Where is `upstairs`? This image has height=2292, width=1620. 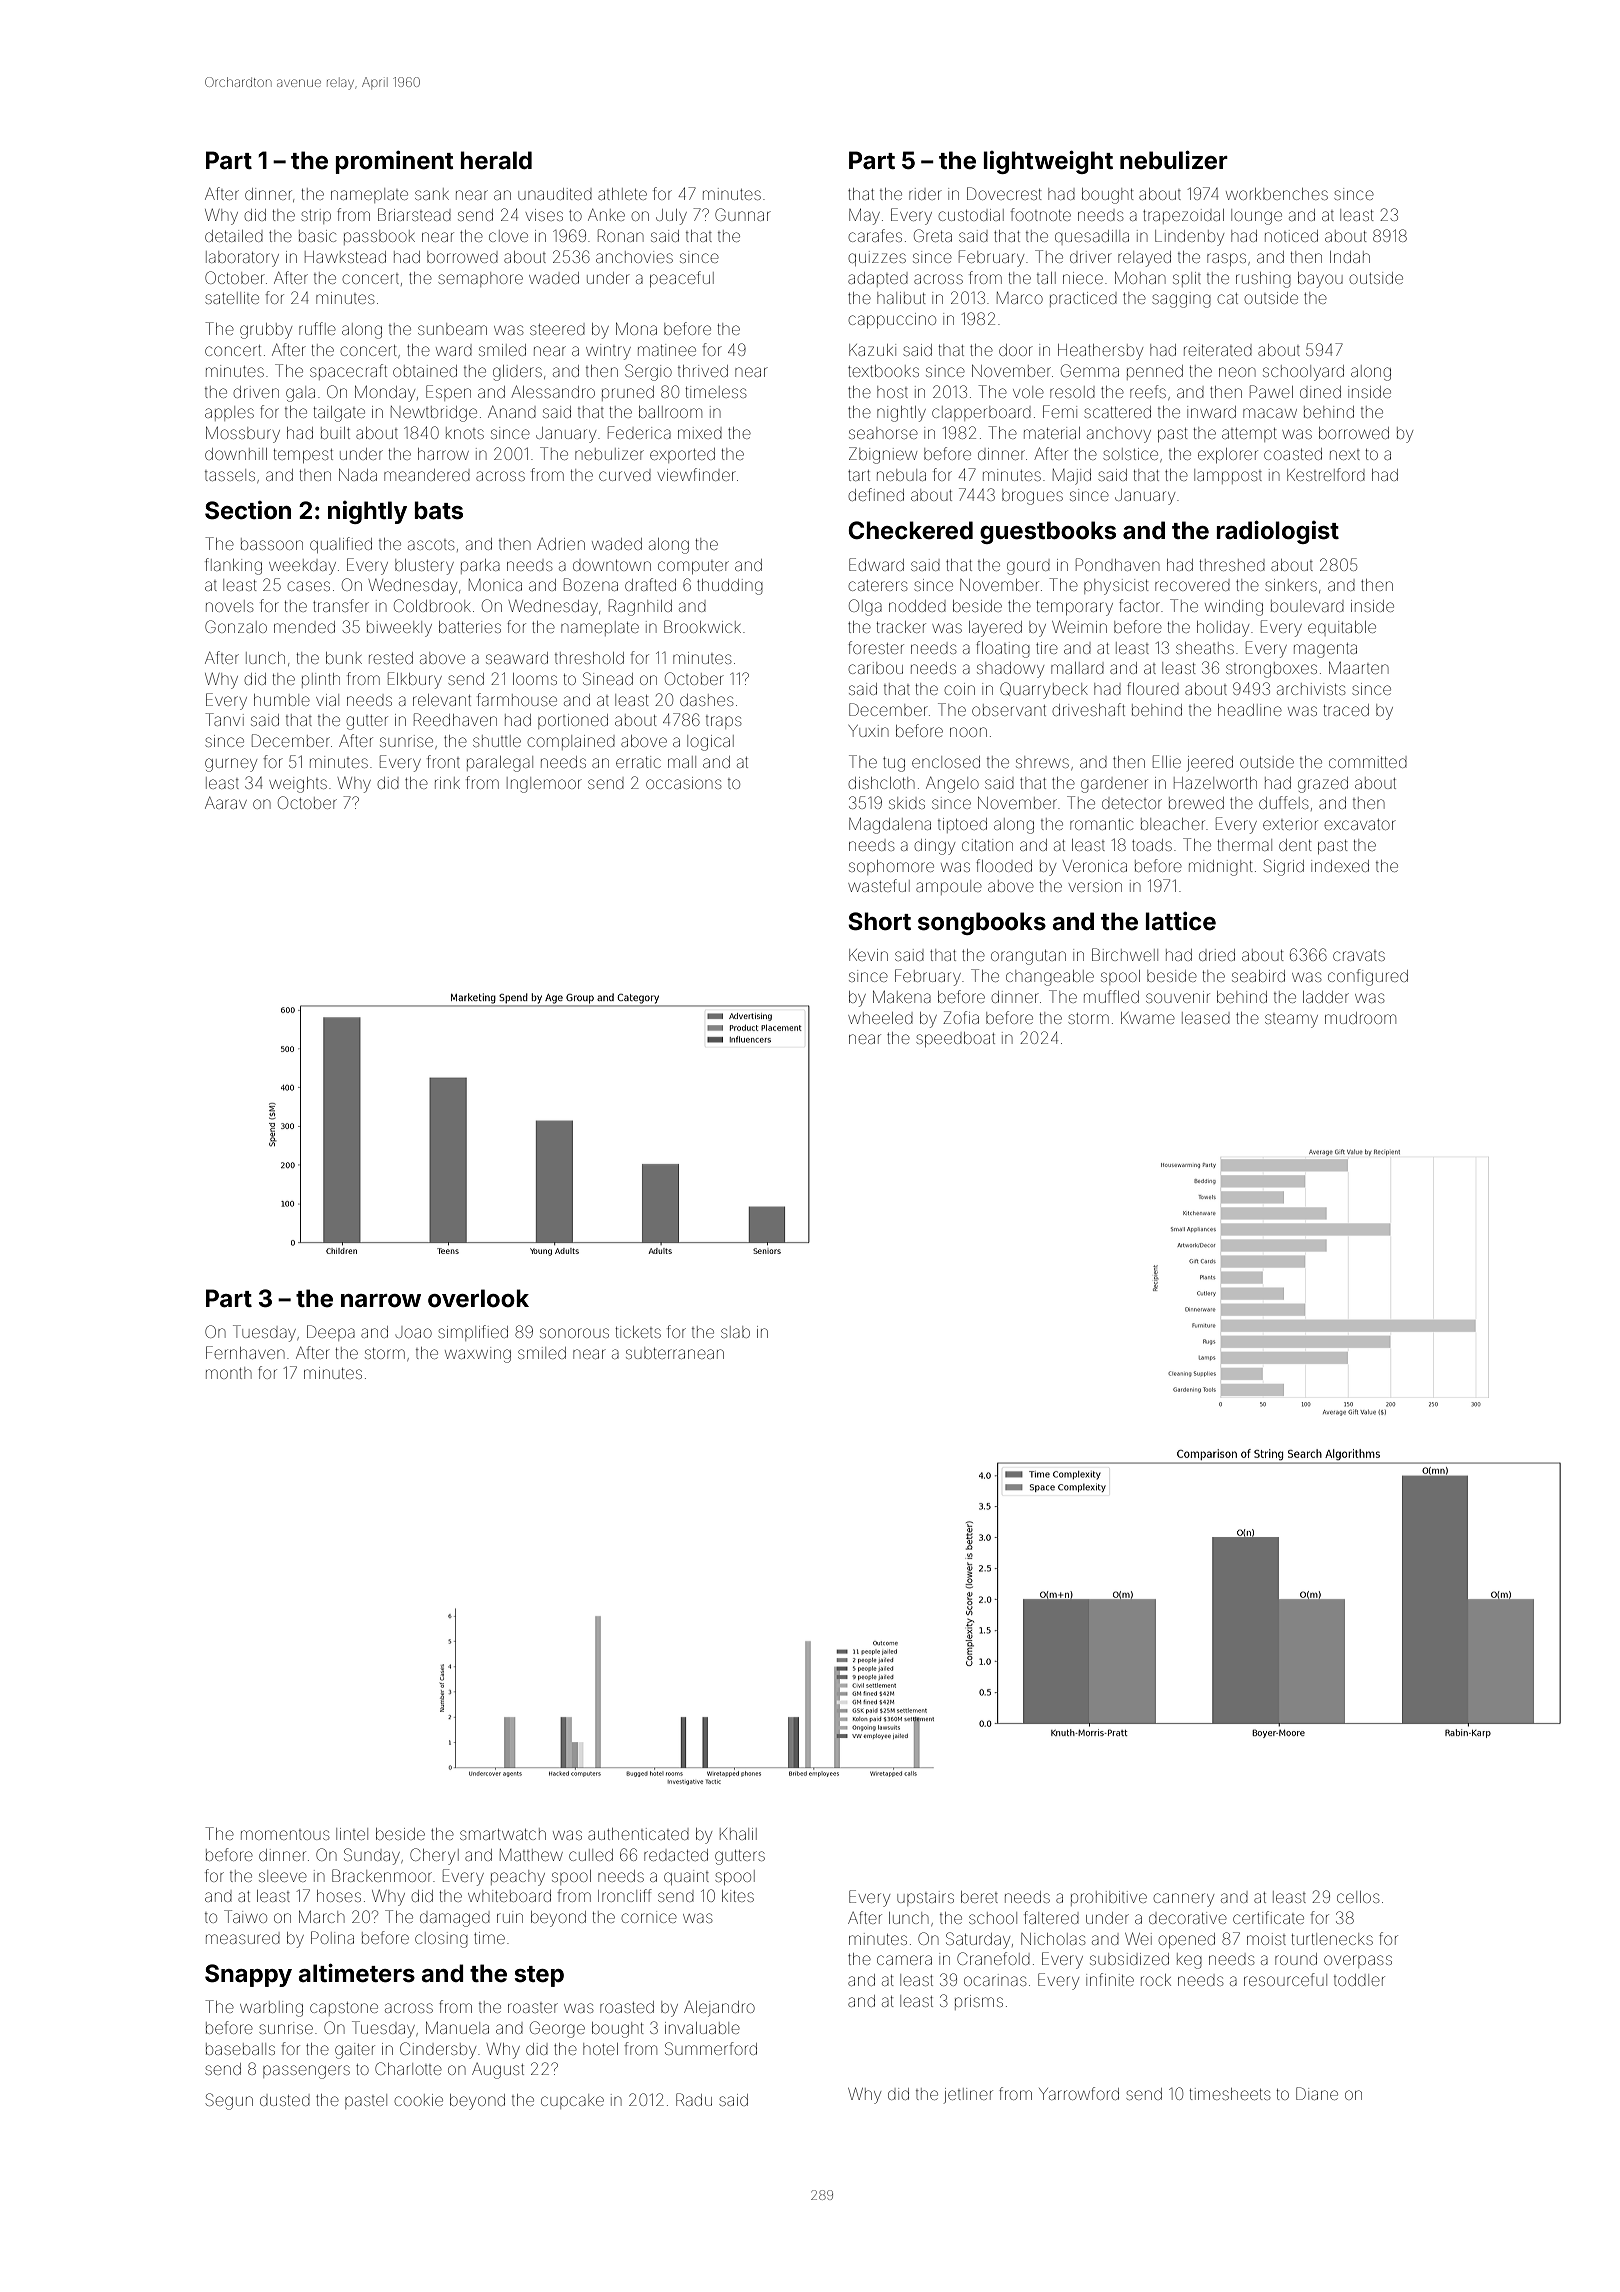 upstairs is located at coordinates (925, 1898).
